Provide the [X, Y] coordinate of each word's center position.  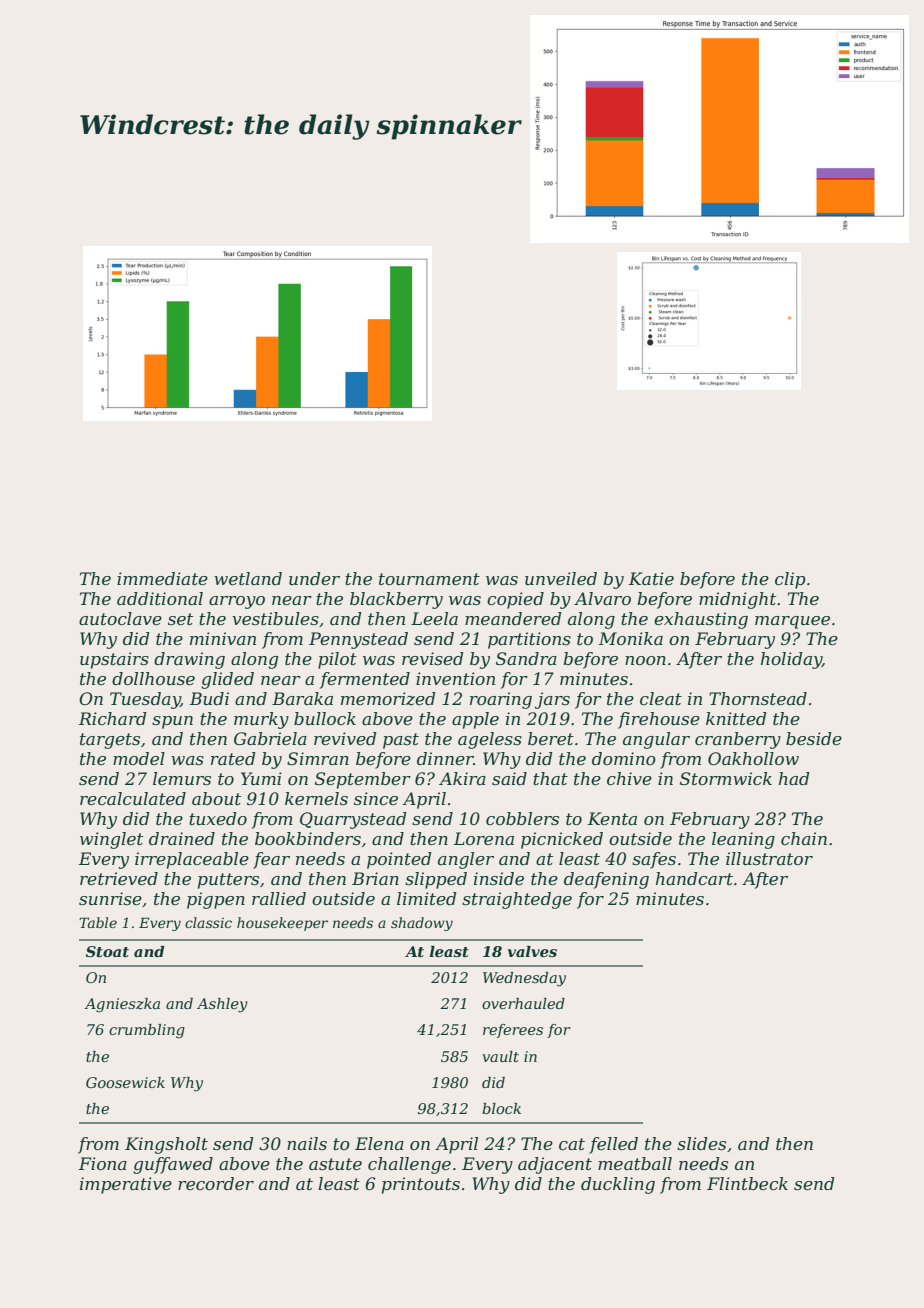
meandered [513, 618]
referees [513, 1031]
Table [98, 922]
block [501, 1108]
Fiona [103, 1163]
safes [654, 860]
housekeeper [282, 924]
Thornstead [758, 698]
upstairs [114, 660]
